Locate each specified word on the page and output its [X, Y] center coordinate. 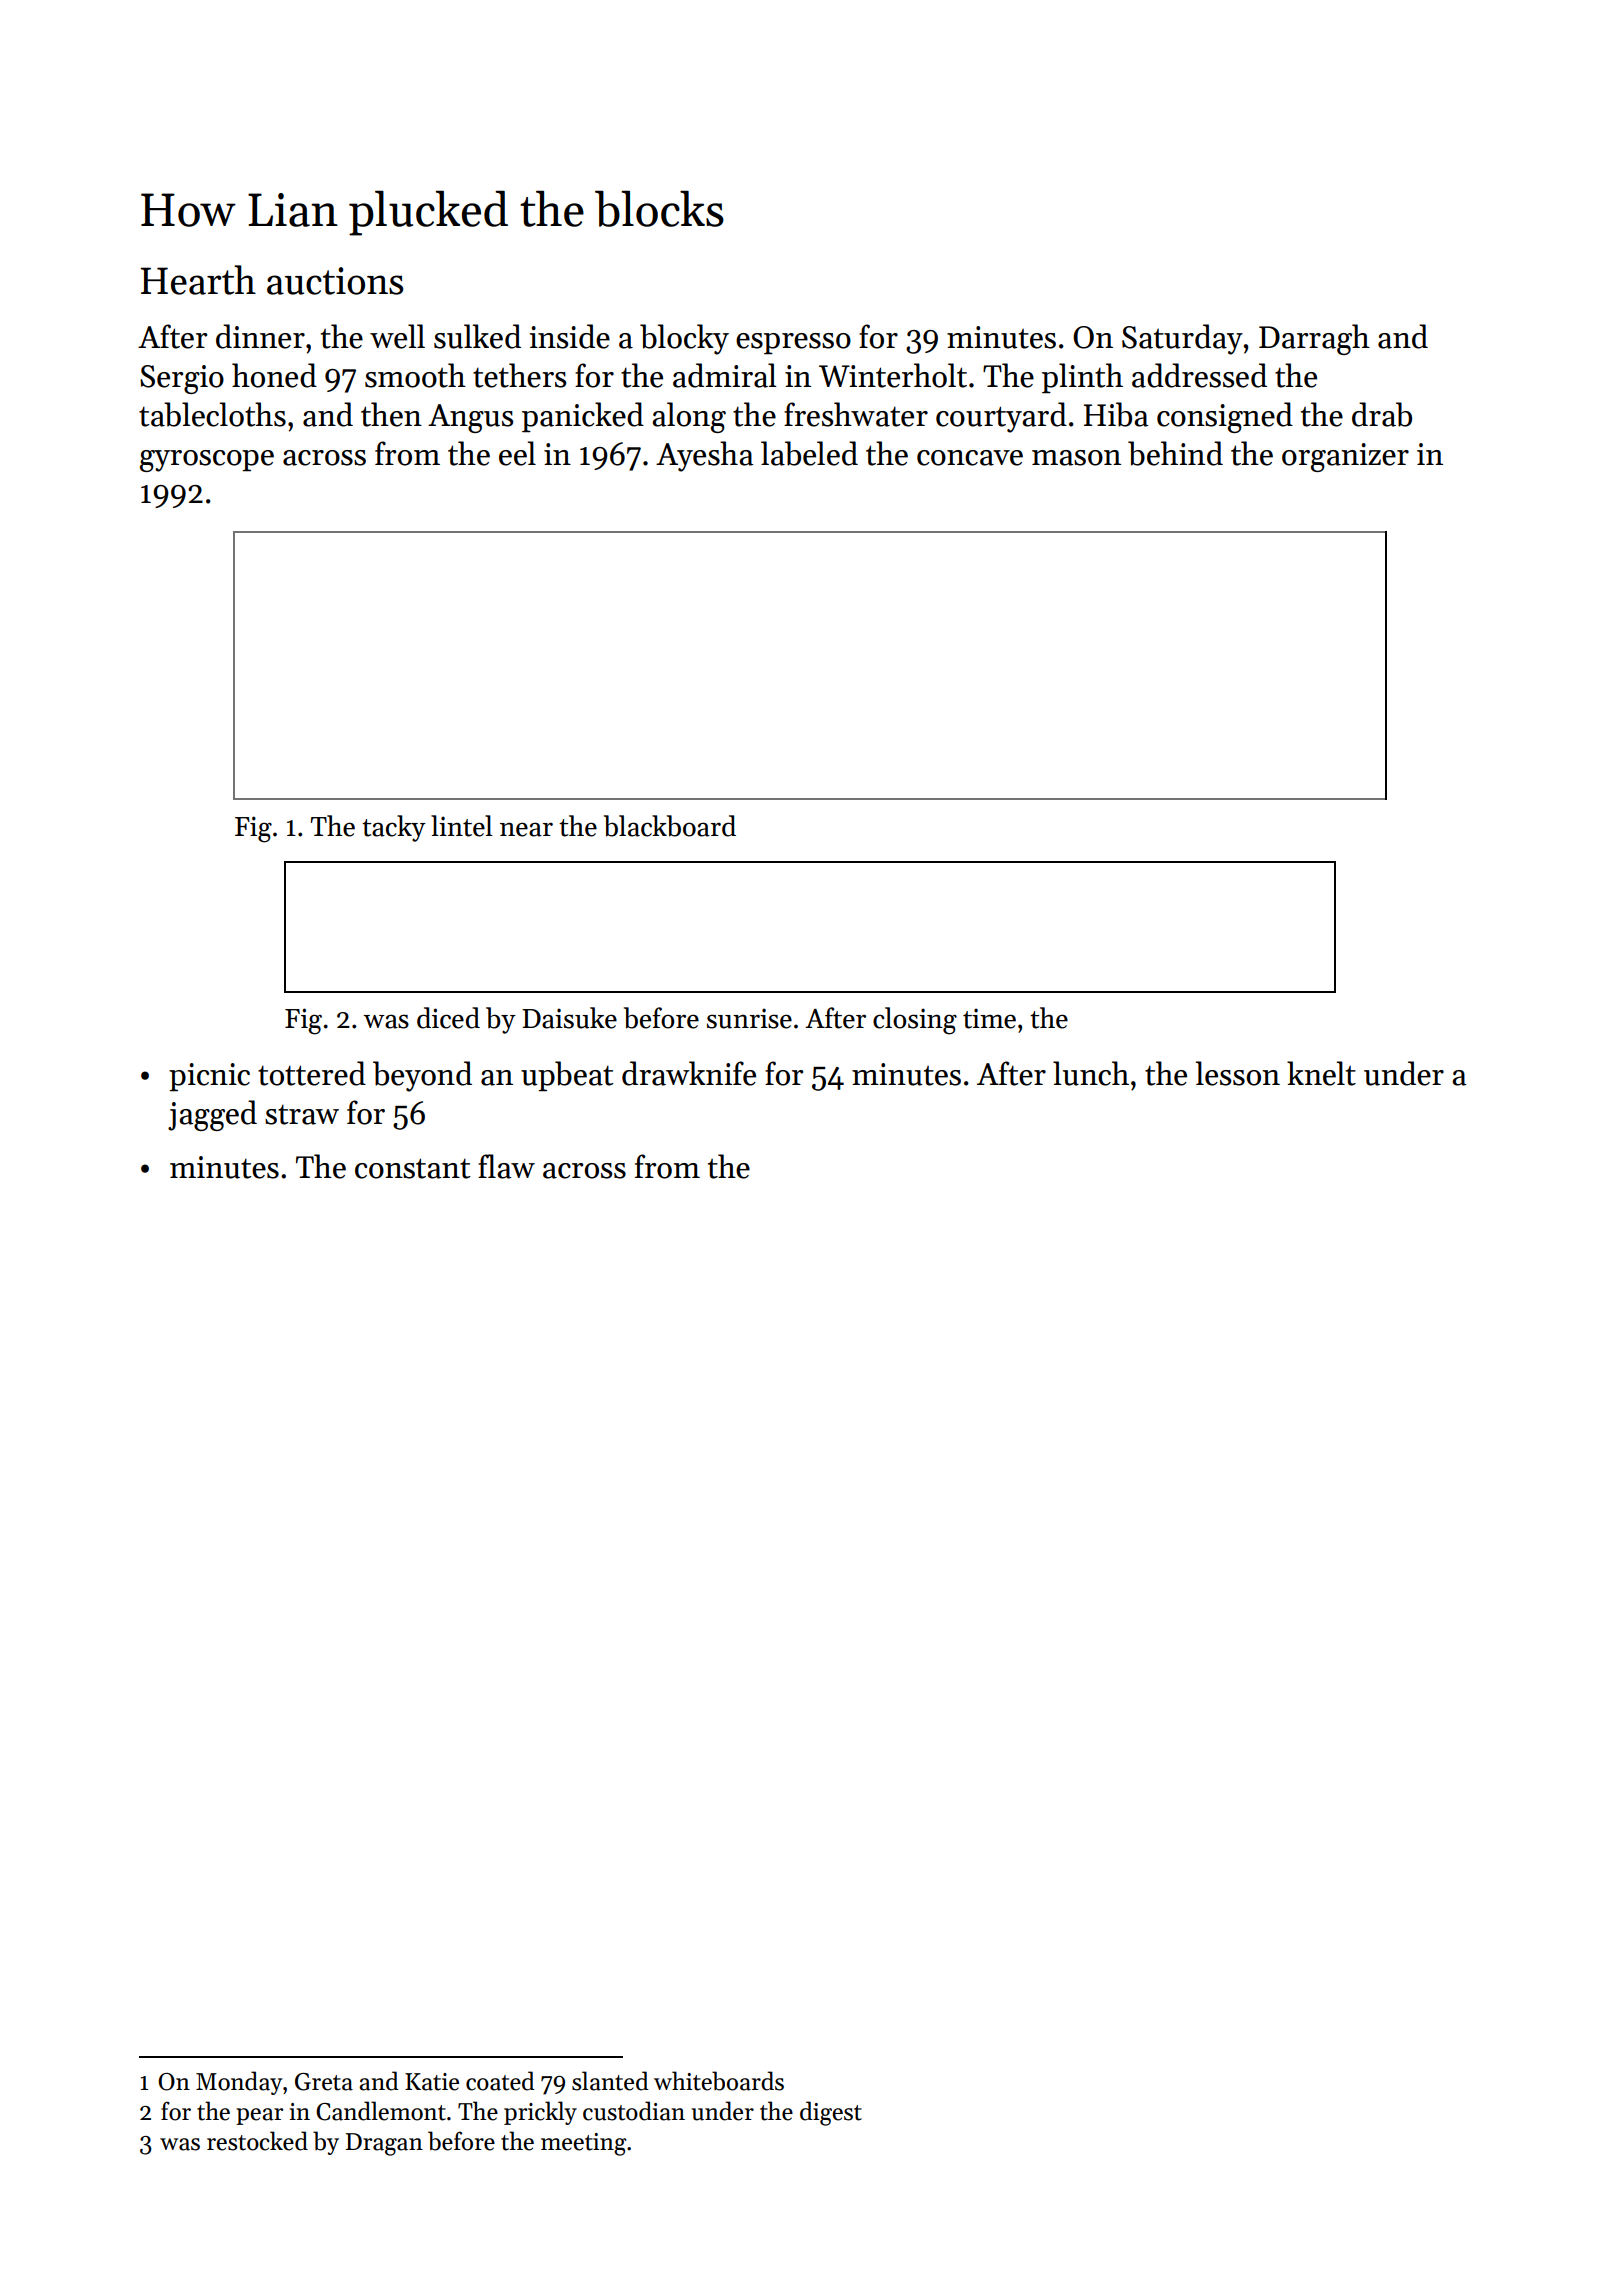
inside [569, 336]
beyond [422, 1076]
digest [831, 2113]
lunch [1091, 1073]
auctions [335, 281]
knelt [1321, 1073]
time [989, 1018]
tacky [394, 828]
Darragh [1314, 339]
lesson [1238, 1073]
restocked [257, 2141]
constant [412, 1168]
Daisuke [569, 1018]
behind [1175, 453]
